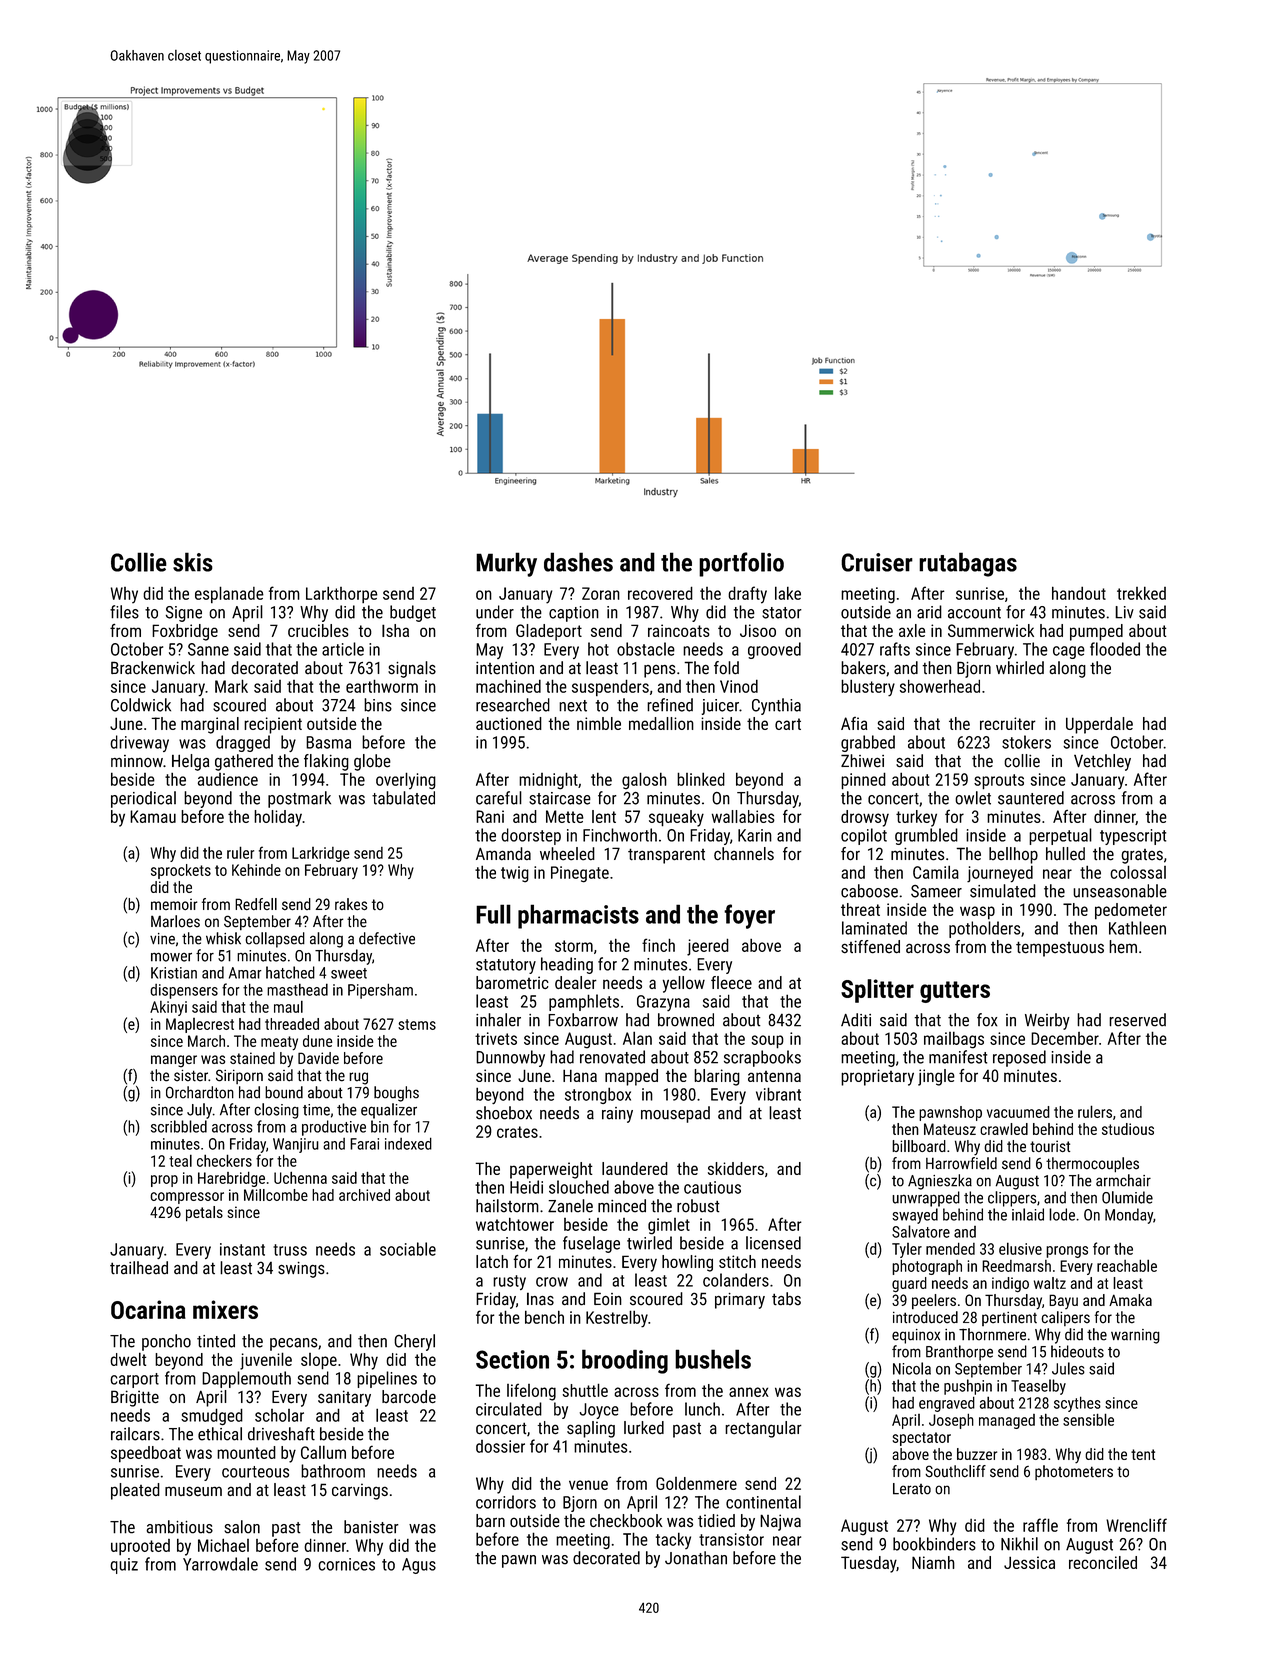 The height and width of the image is (1653, 1277). I want to click on productive, so click(334, 1128).
